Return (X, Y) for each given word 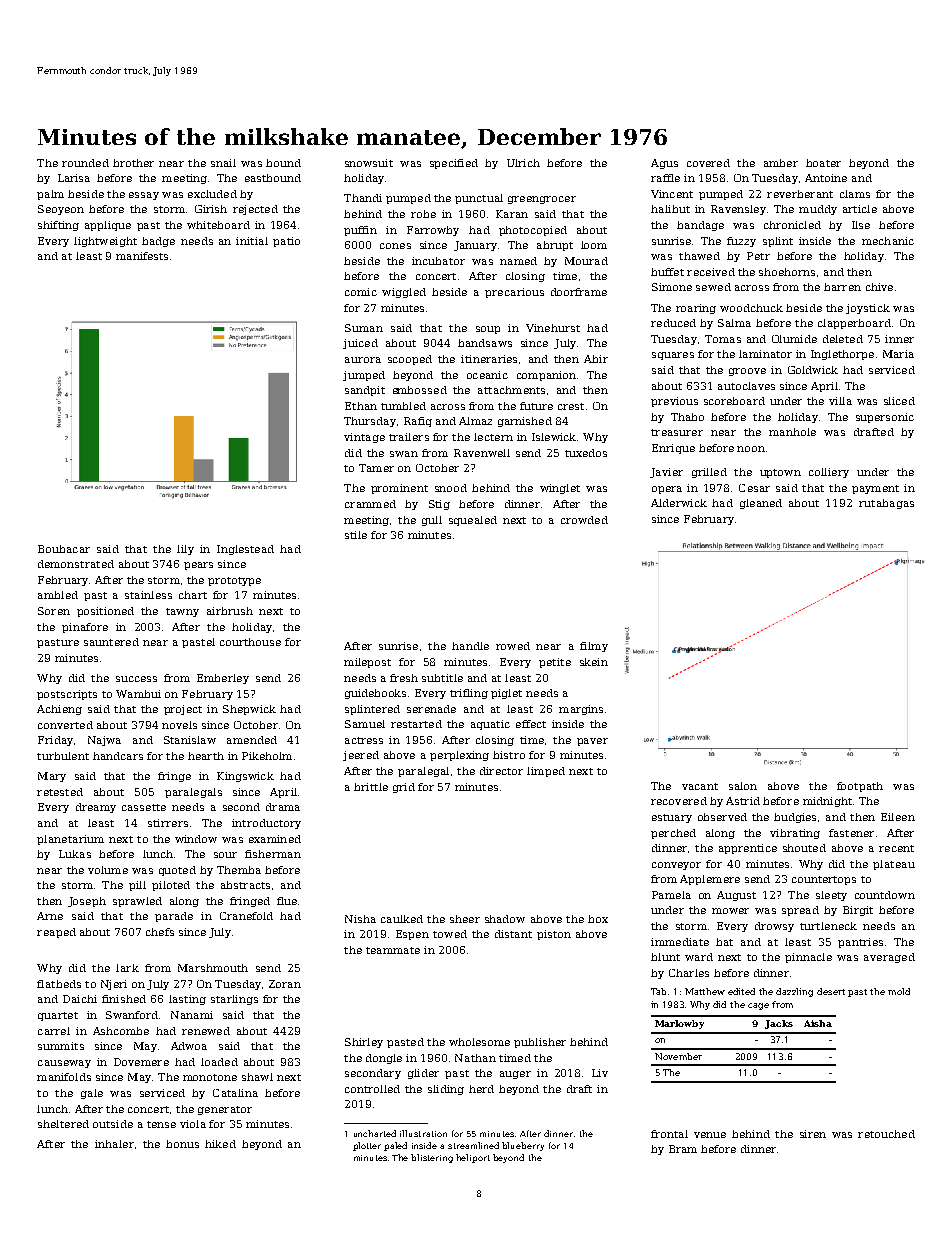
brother (133, 163)
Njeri (114, 985)
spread (800, 911)
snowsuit (369, 163)
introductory (266, 824)
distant (513, 934)
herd (481, 1089)
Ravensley (738, 210)
